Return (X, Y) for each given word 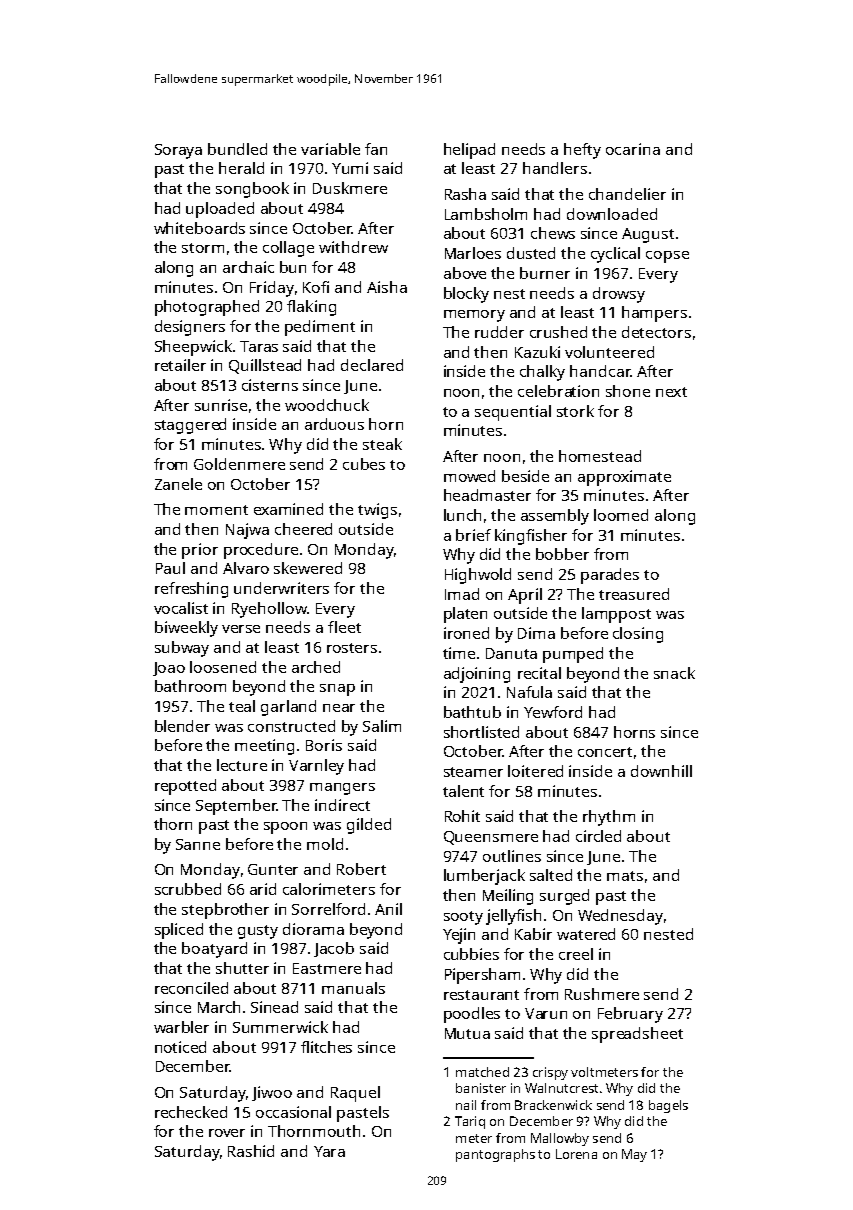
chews (553, 233)
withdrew (353, 247)
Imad (462, 594)
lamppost (616, 615)
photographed (207, 308)
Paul (170, 568)
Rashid (251, 1151)
